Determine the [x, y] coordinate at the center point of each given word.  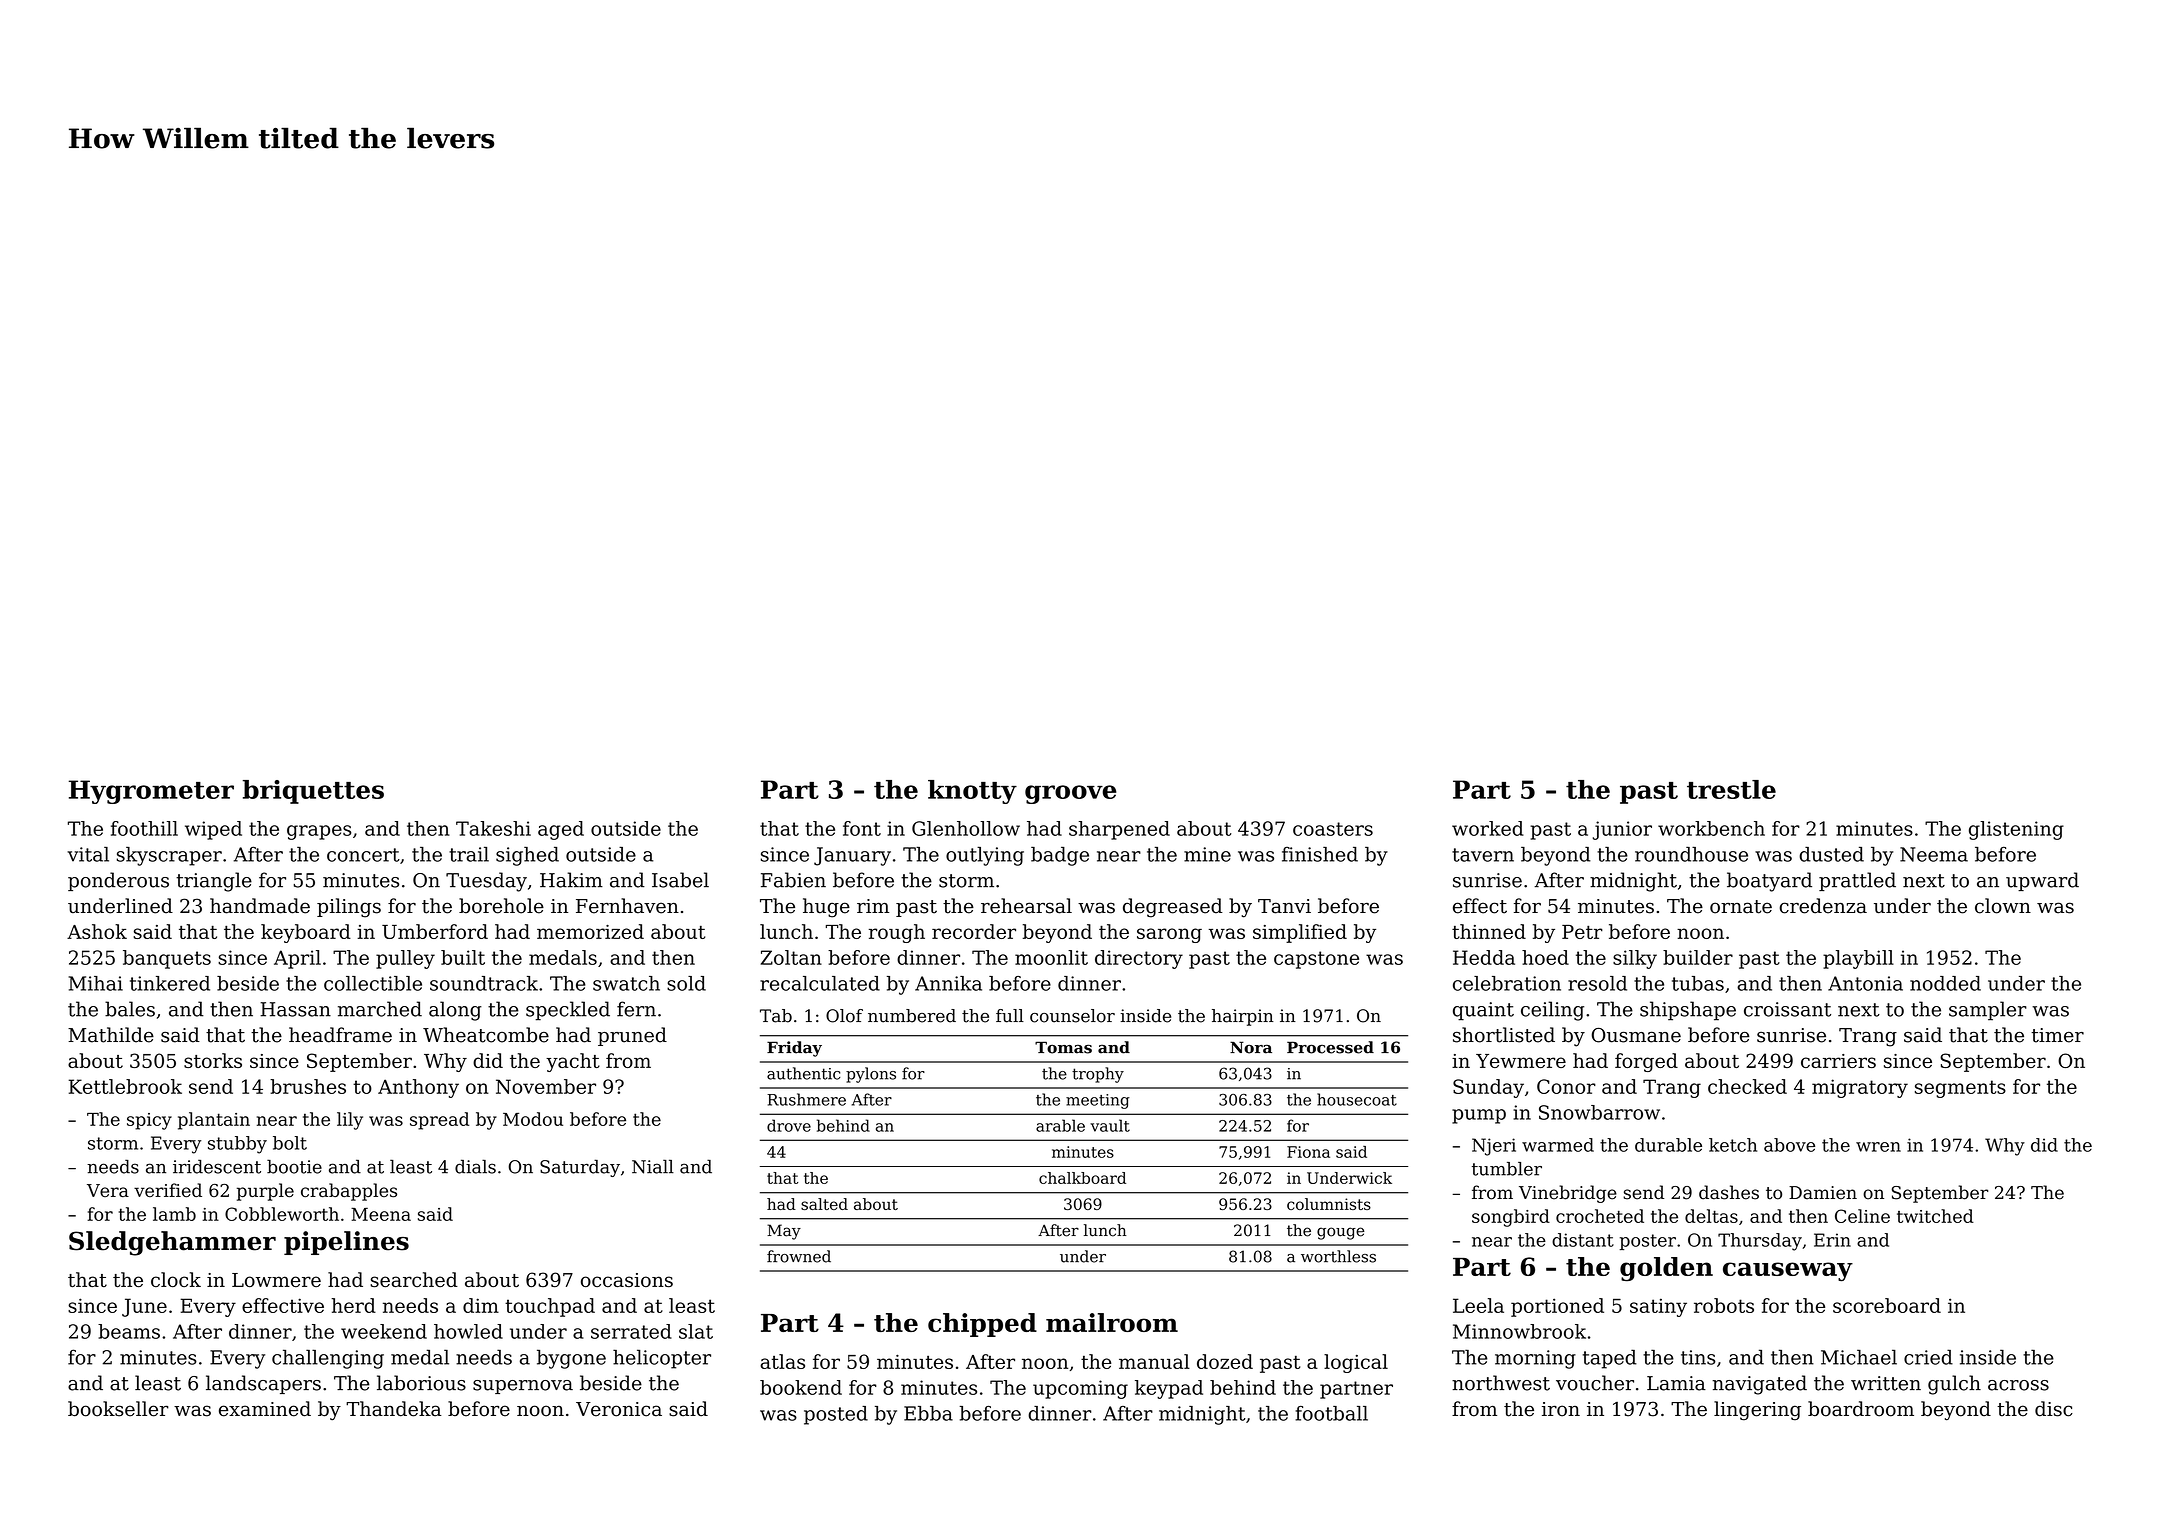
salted [824, 1204]
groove [1070, 794]
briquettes [313, 792]
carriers [1838, 1061]
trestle [1731, 789]
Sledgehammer [172, 1243]
